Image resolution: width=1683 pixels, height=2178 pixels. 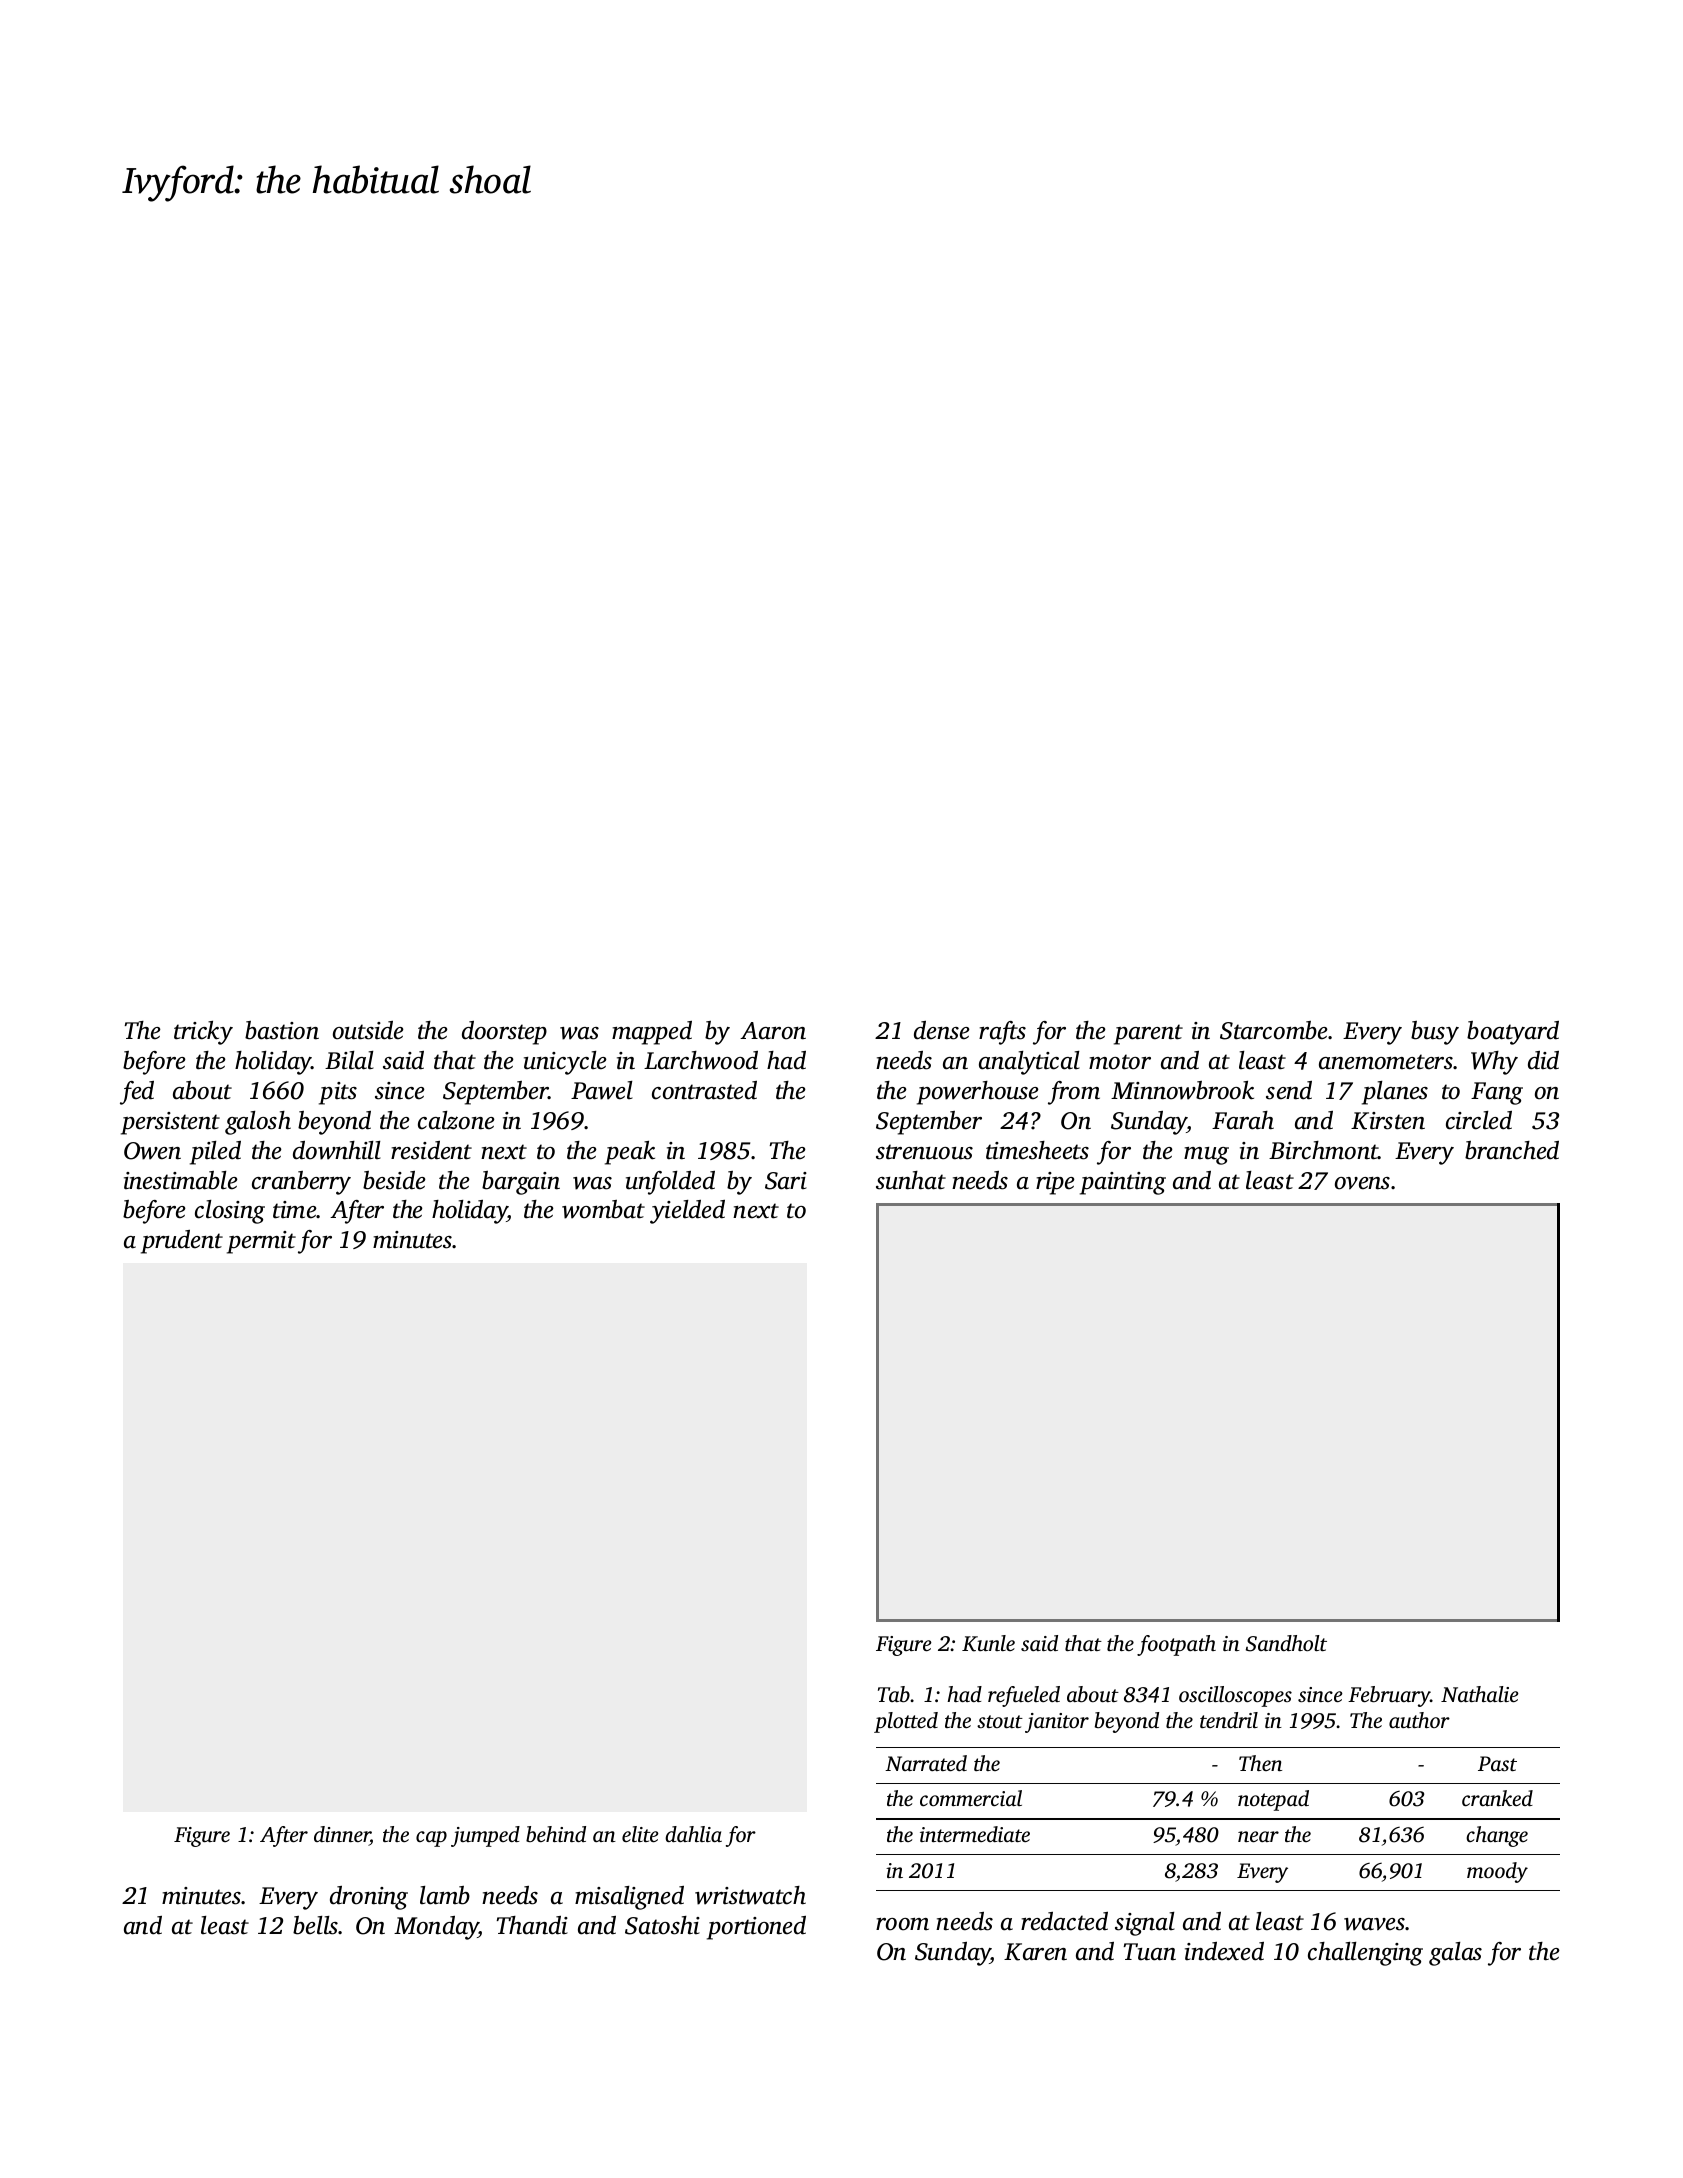 What do you see at coordinates (282, 1030) in the image?
I see `bastion` at bounding box center [282, 1030].
